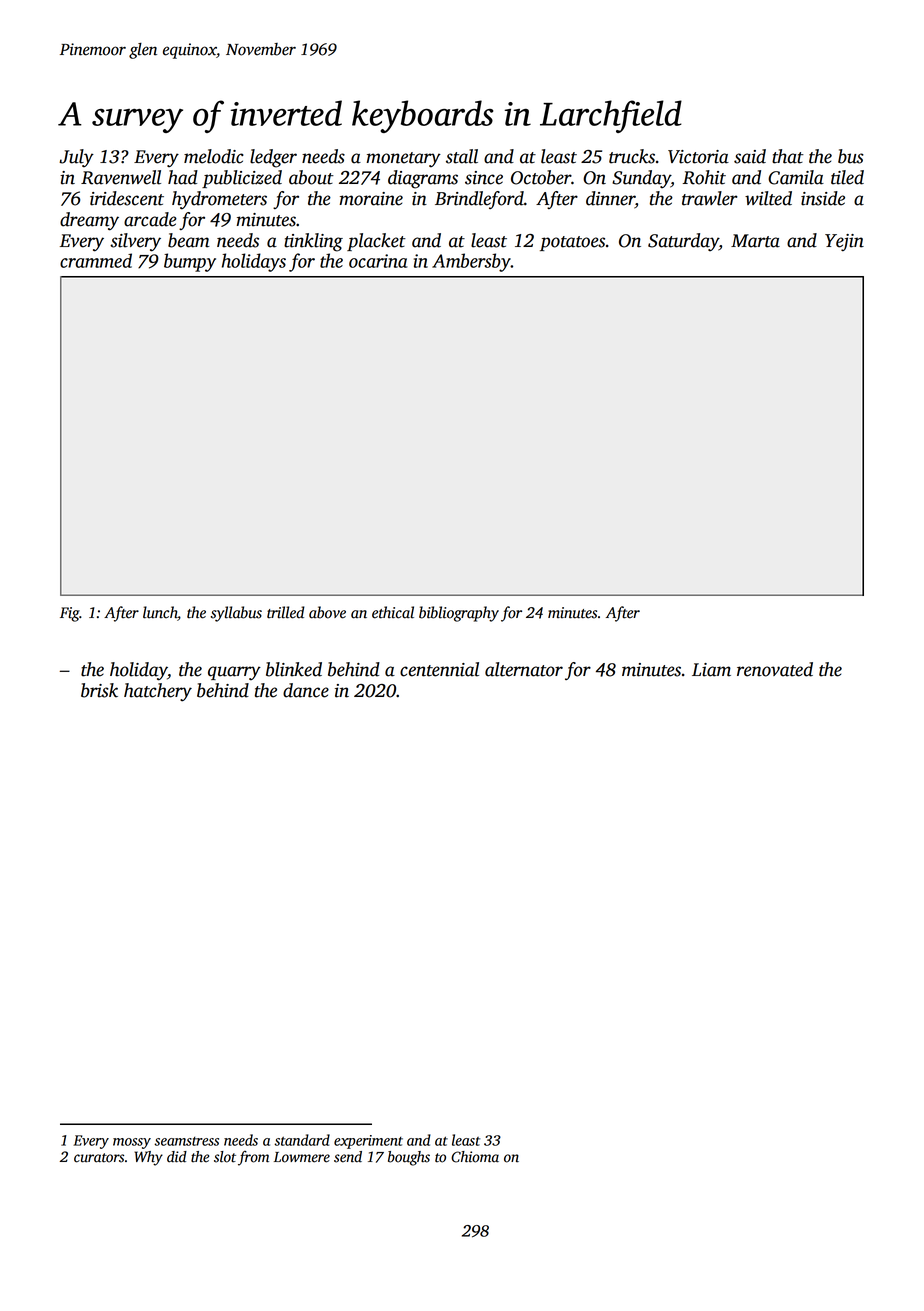 The image size is (924, 1311). I want to click on potatoes, so click(572, 243).
